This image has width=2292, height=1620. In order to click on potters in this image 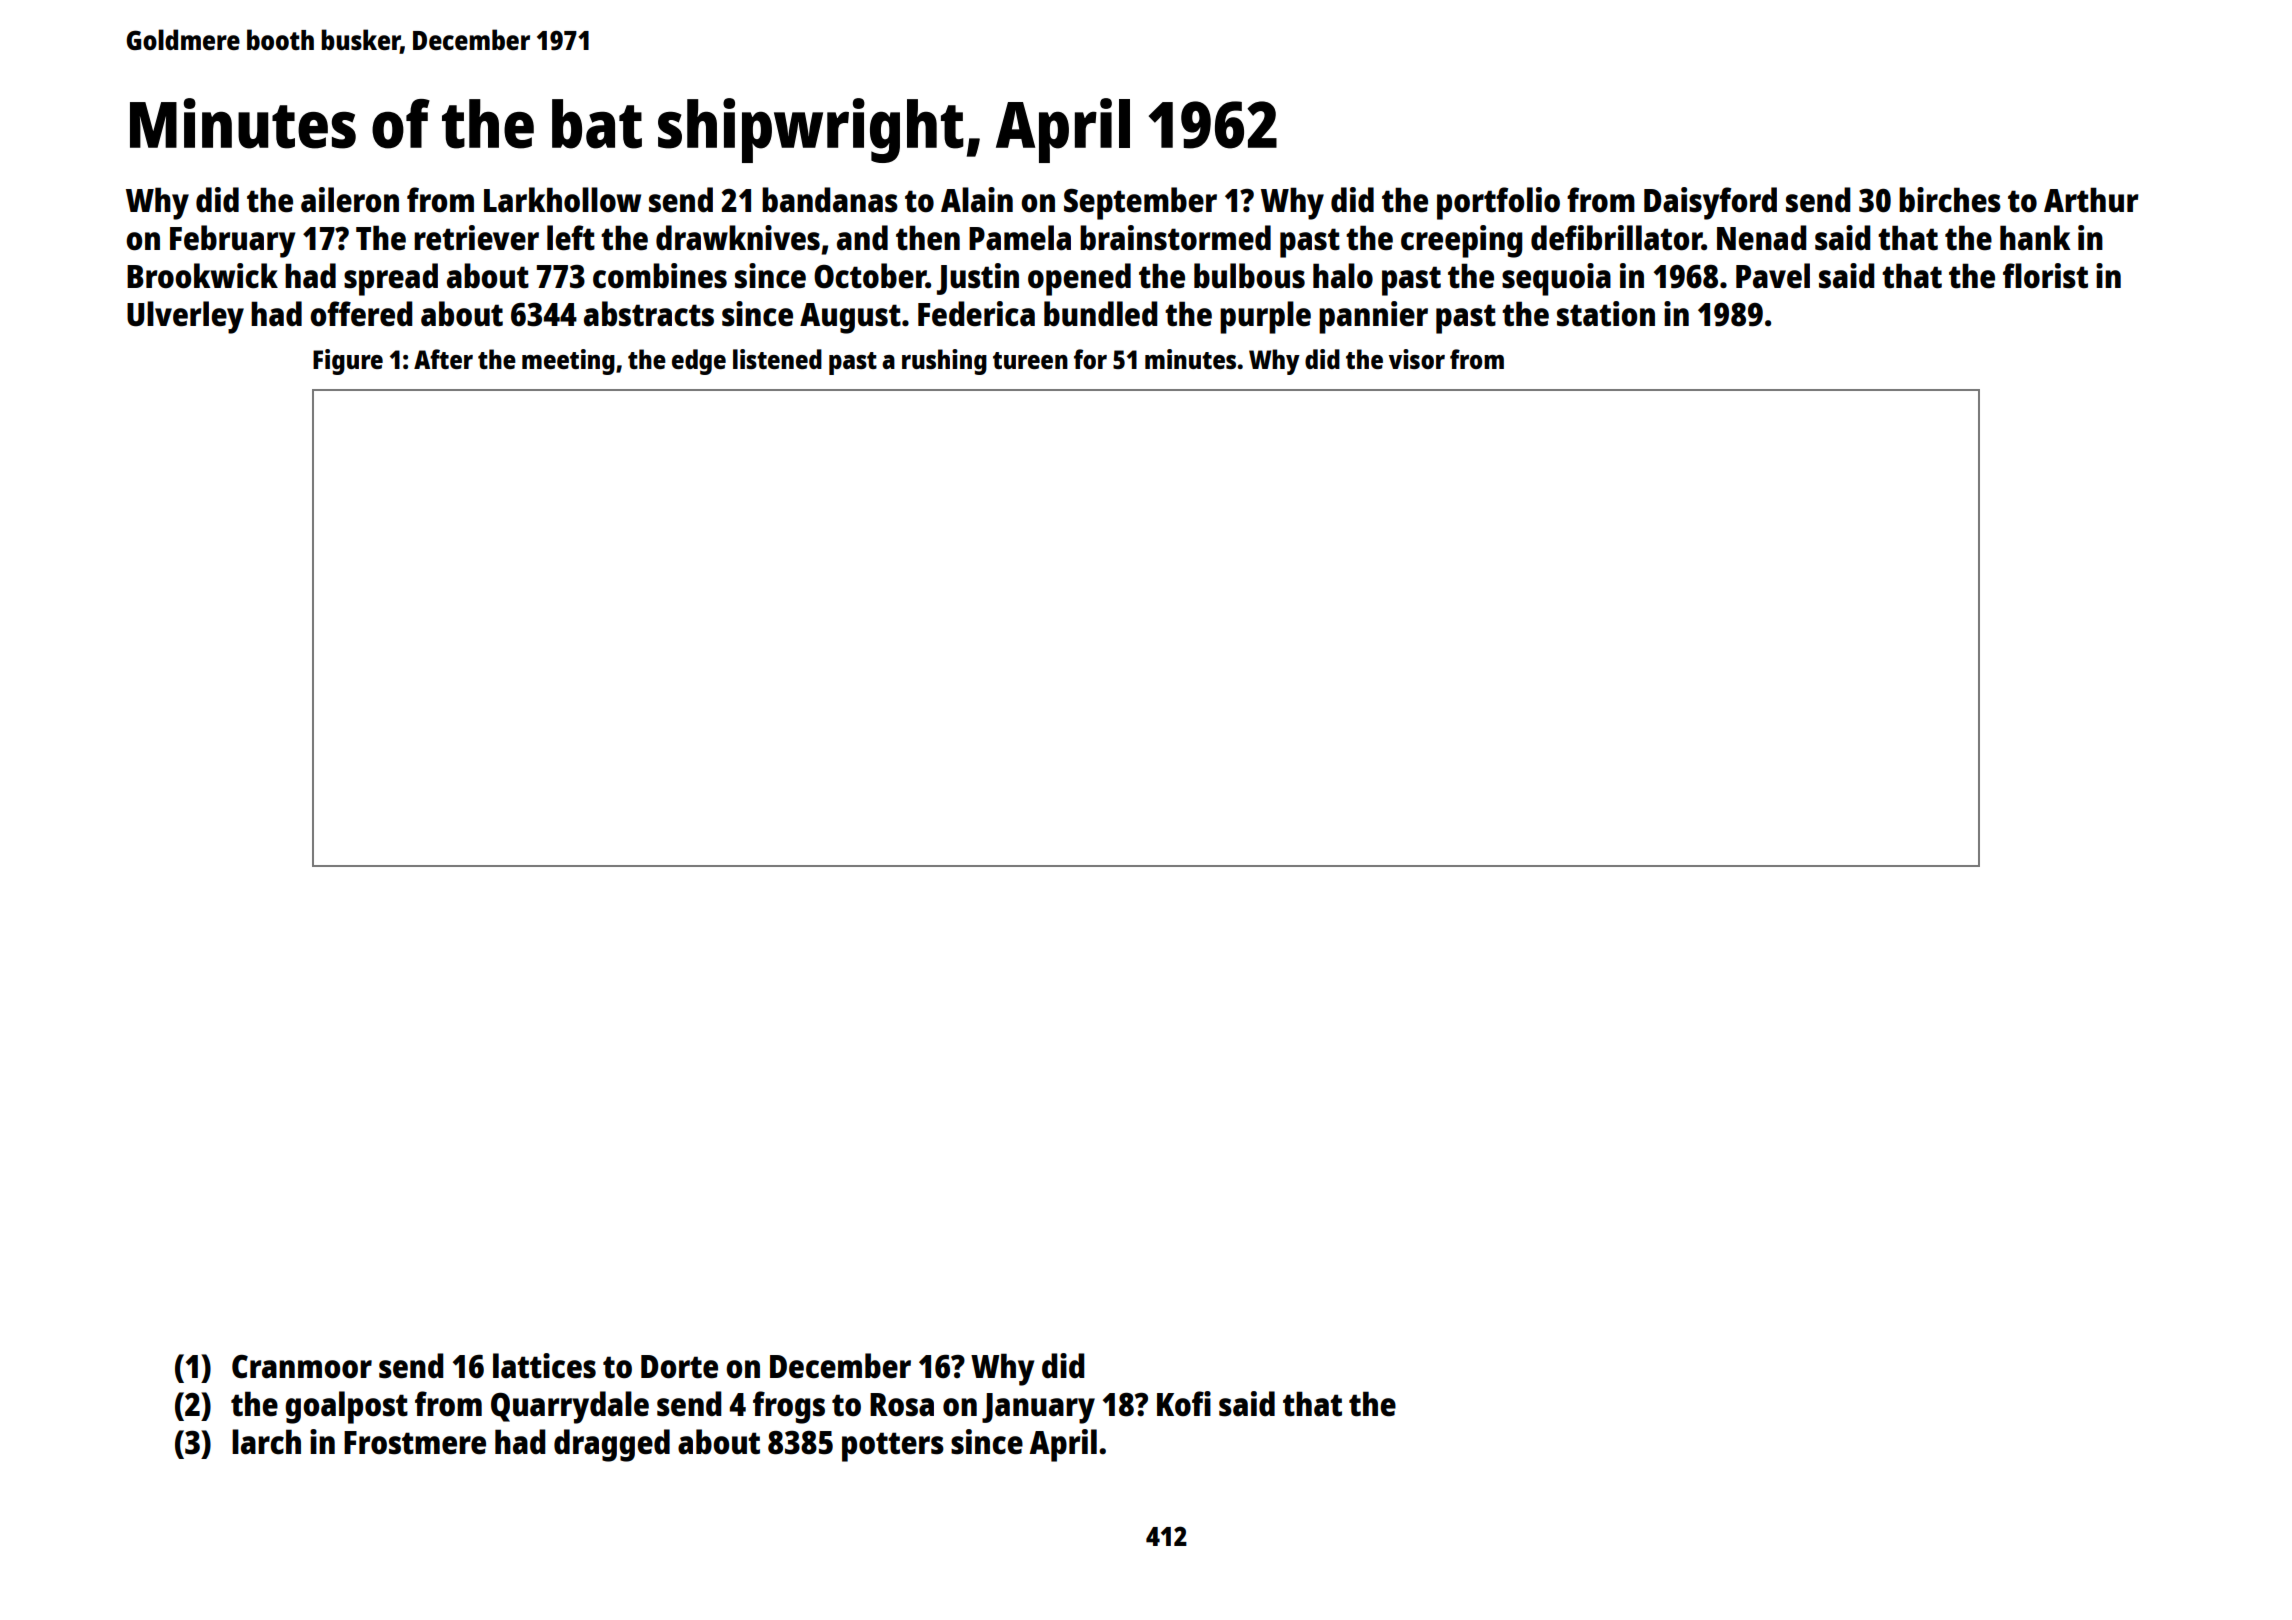, I will do `click(893, 1447)`.
